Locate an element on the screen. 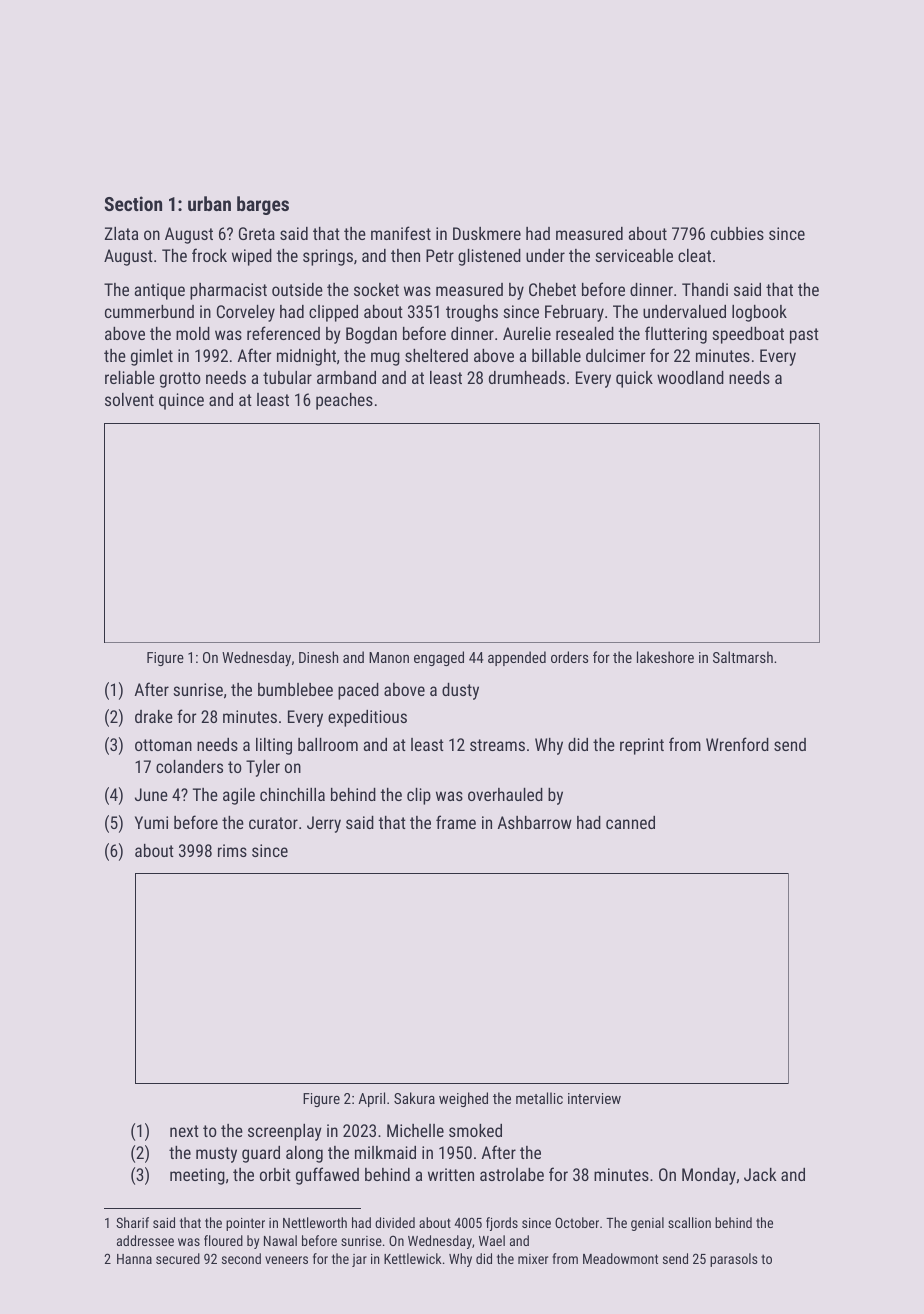 Image resolution: width=924 pixels, height=1314 pixels. Duskmere is located at coordinates (487, 233).
